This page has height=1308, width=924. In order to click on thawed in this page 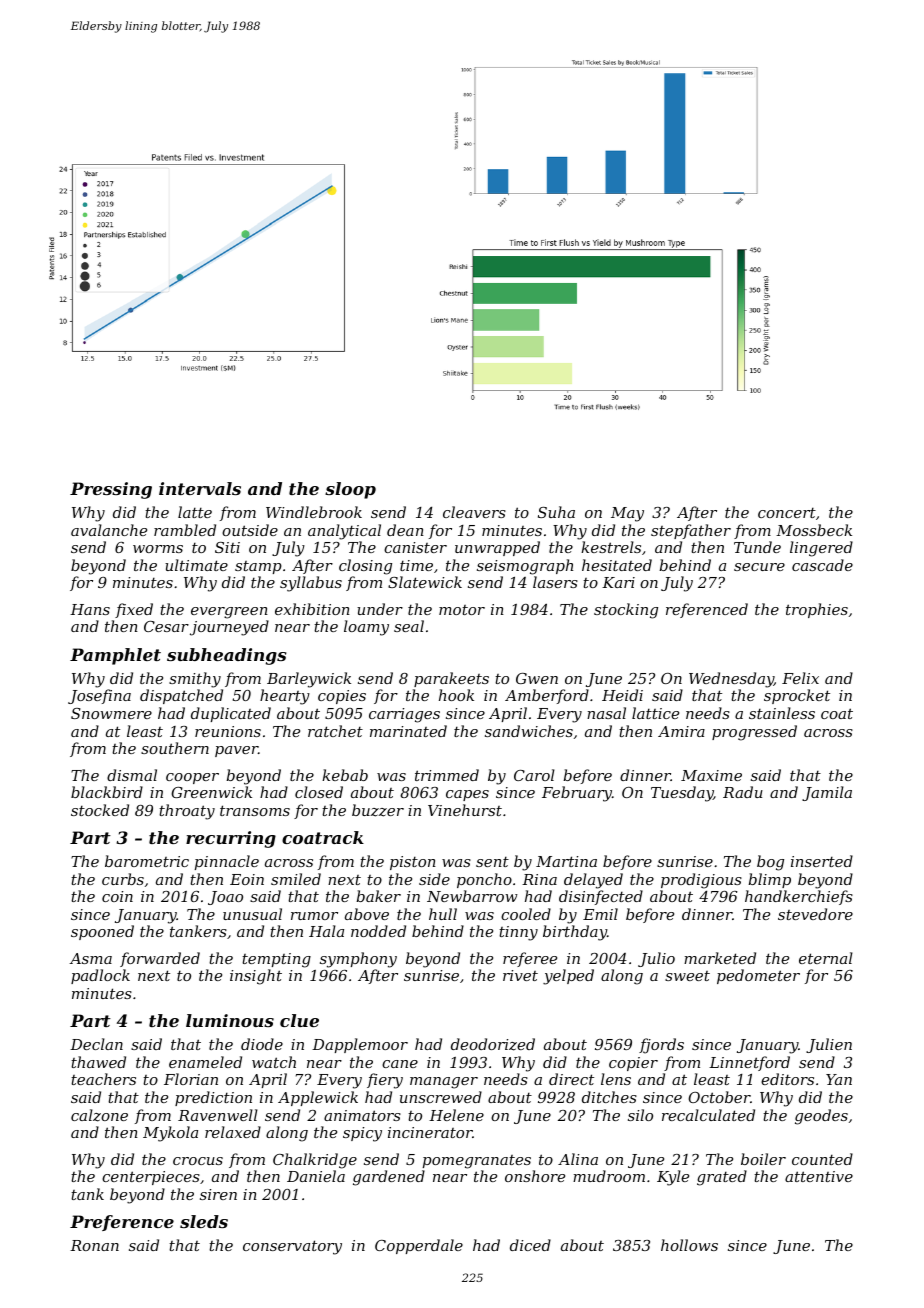, I will do `click(98, 1062)`.
